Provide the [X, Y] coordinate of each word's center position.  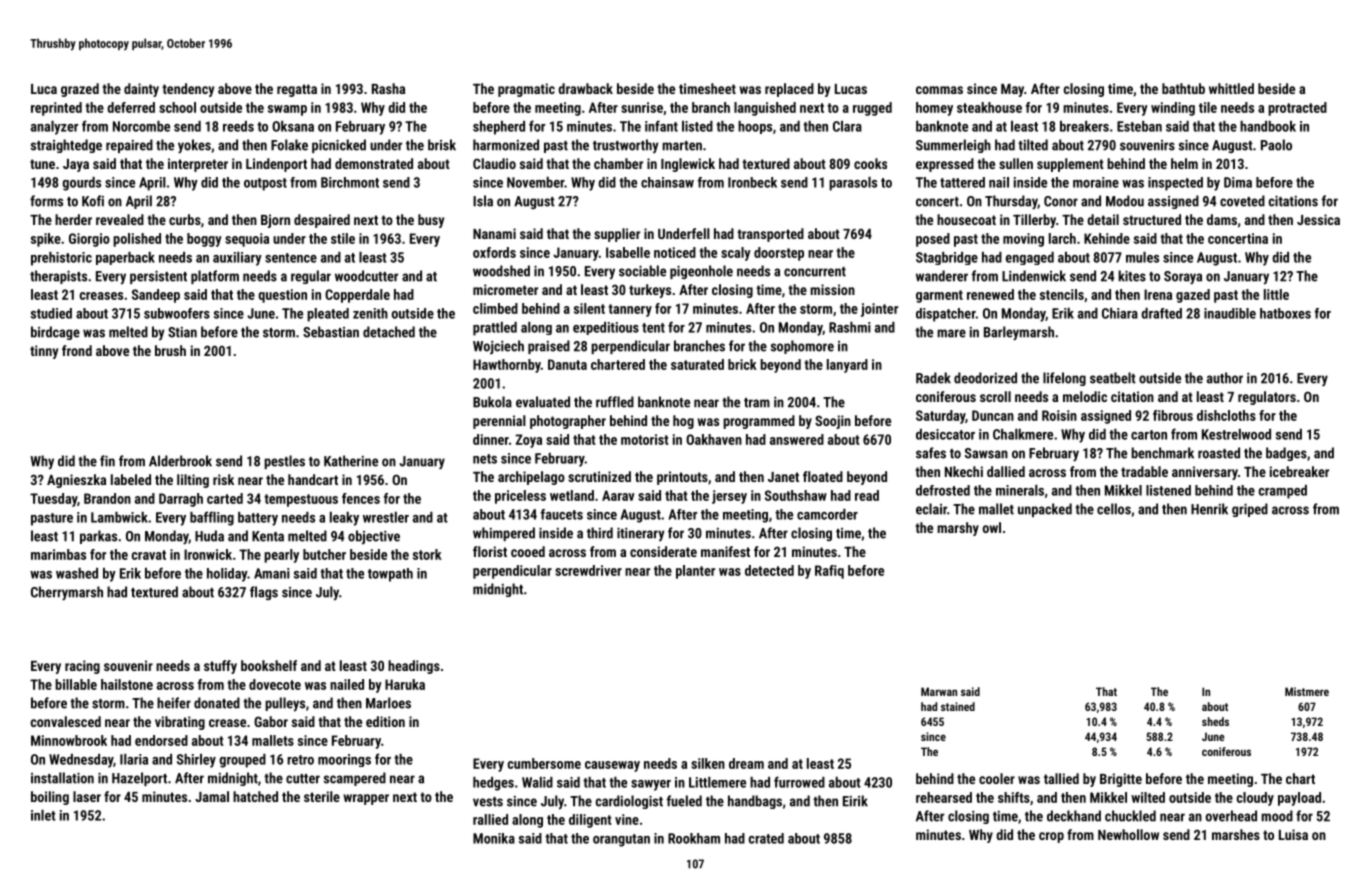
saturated [697, 364]
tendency [188, 90]
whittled [1231, 88]
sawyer [651, 785]
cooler [997, 778]
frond [77, 350]
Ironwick [208, 554]
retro [300, 760]
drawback [585, 88]
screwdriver [588, 570]
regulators [1267, 398]
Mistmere [1307, 691]
